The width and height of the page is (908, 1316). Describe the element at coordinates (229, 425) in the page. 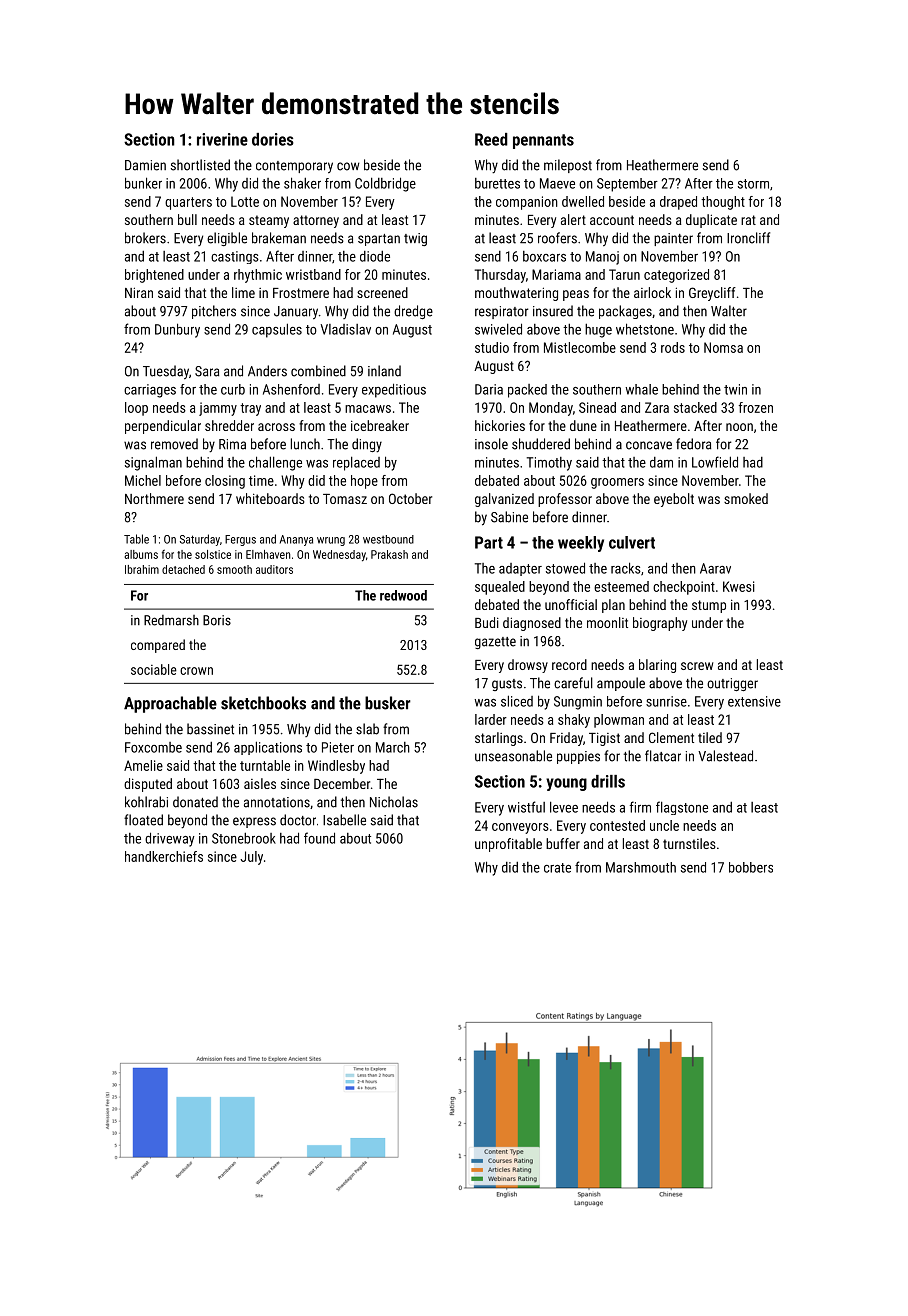

I see `shredder` at that location.
